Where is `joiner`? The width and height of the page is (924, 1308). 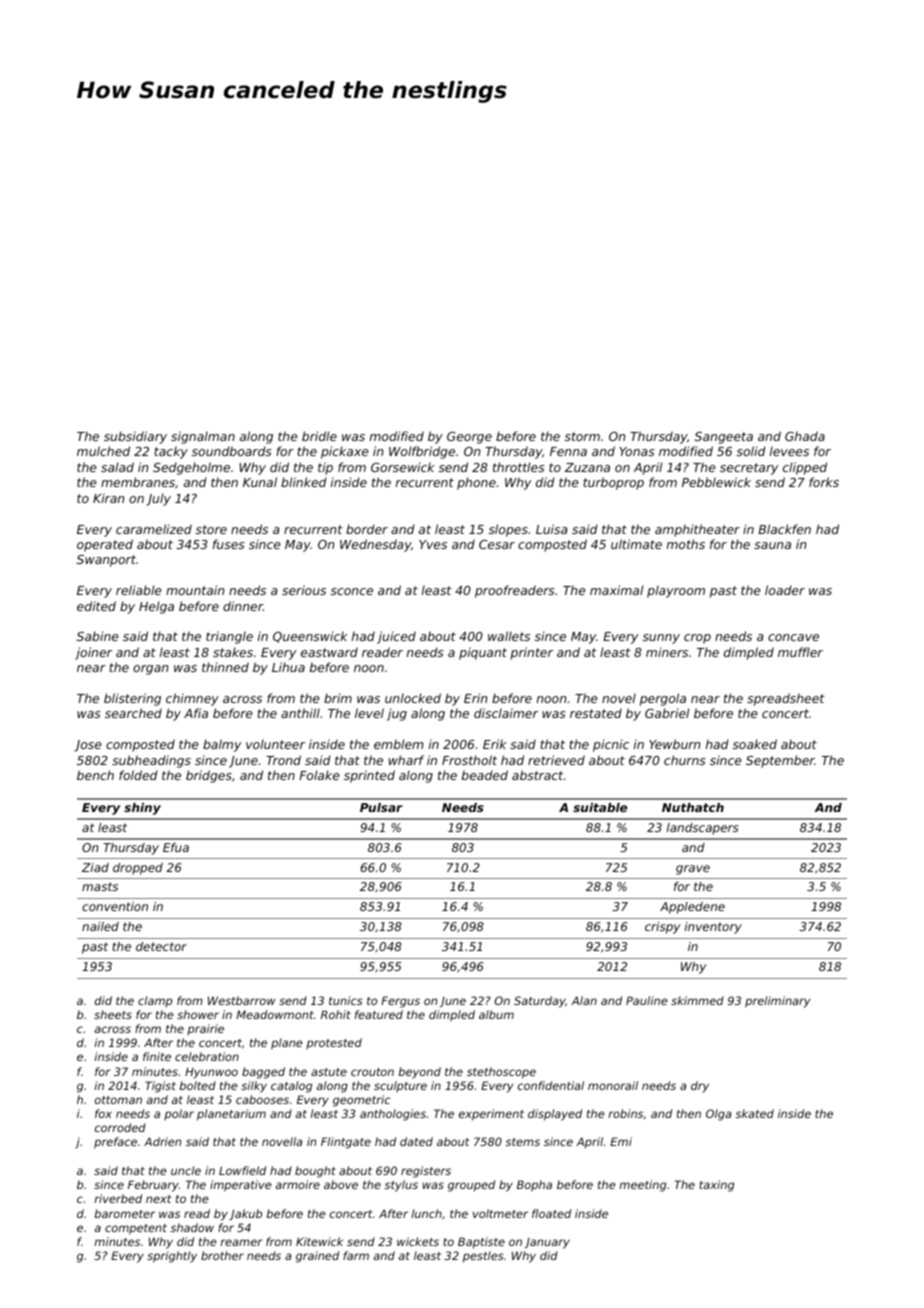 joiner is located at coordinates (93, 653).
